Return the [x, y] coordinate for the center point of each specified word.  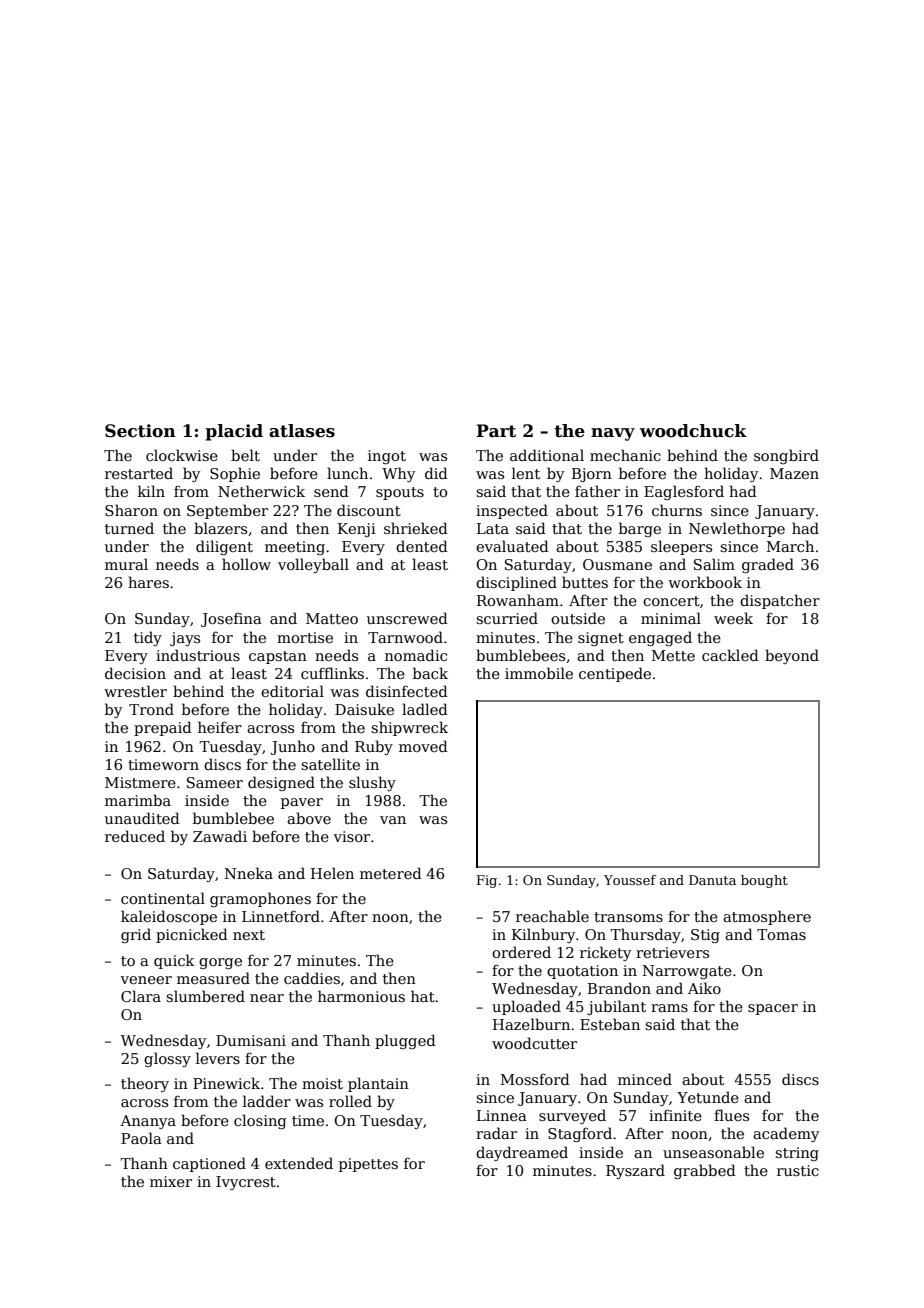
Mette [673, 655]
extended [299, 1163]
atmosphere [767, 917]
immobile [539, 673]
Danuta [712, 880]
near [267, 998]
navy [613, 434]
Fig [487, 881]
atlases [302, 431]
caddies [312, 978]
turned [129, 528]
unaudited [142, 818]
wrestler [135, 691]
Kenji [357, 530]
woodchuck [693, 431]
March [790, 546]
